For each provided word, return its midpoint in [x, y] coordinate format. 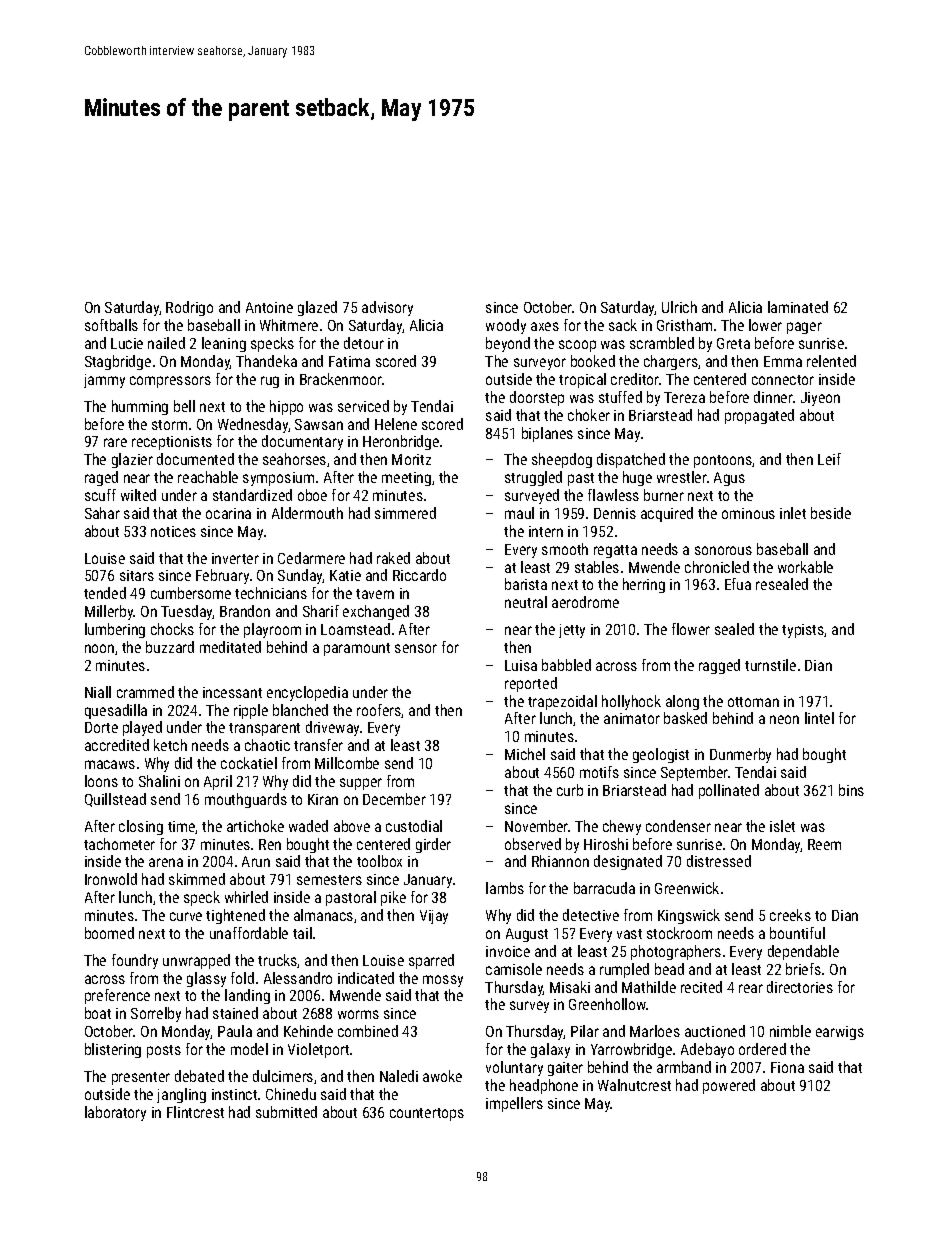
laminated [798, 307]
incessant [232, 692]
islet [782, 826]
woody [506, 326]
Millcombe [347, 763]
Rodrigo [189, 308]
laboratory [115, 1113]
